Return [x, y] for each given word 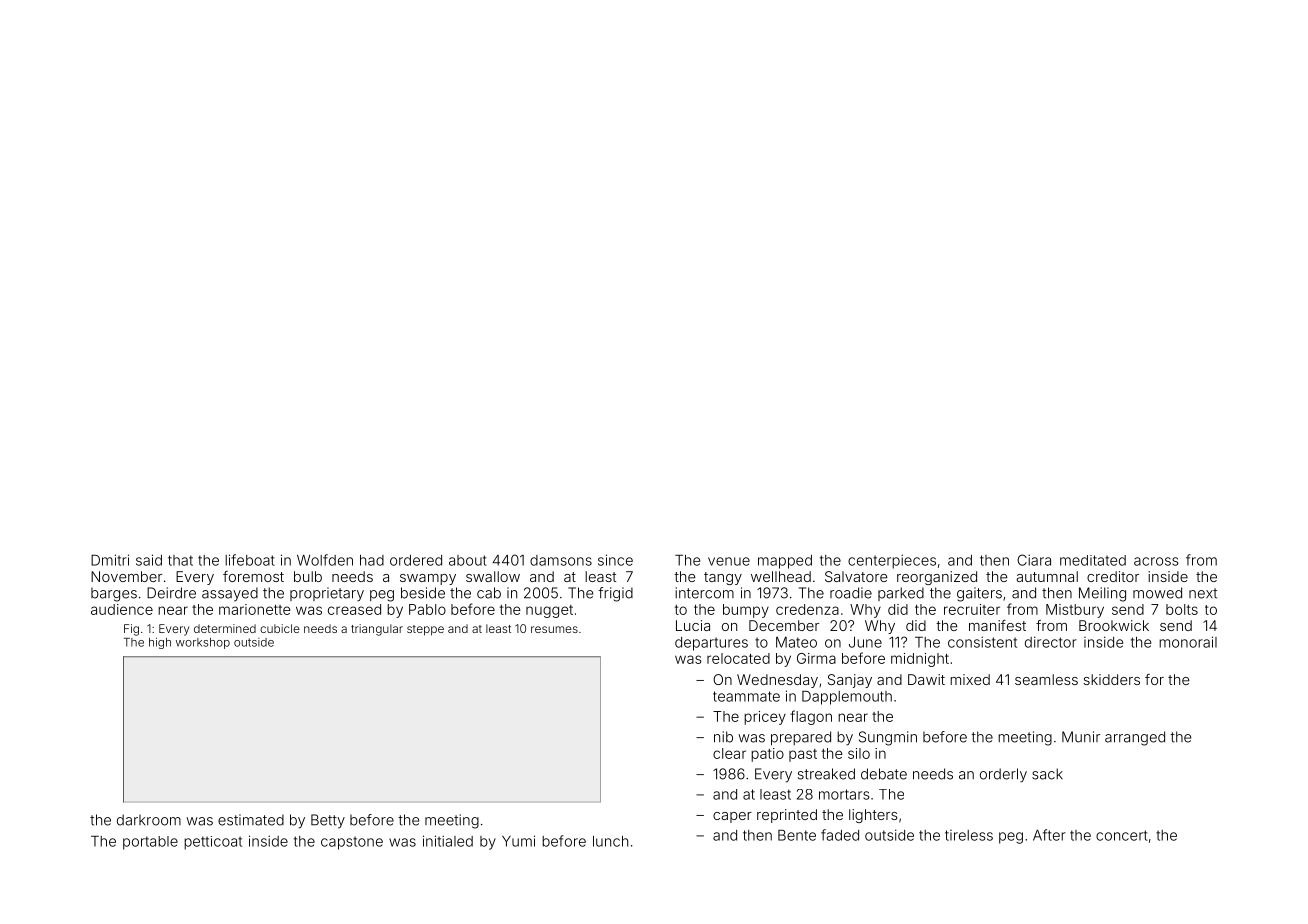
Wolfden [325, 560]
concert [1122, 835]
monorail [1188, 642]
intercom [704, 593]
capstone [352, 843]
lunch [610, 841]
